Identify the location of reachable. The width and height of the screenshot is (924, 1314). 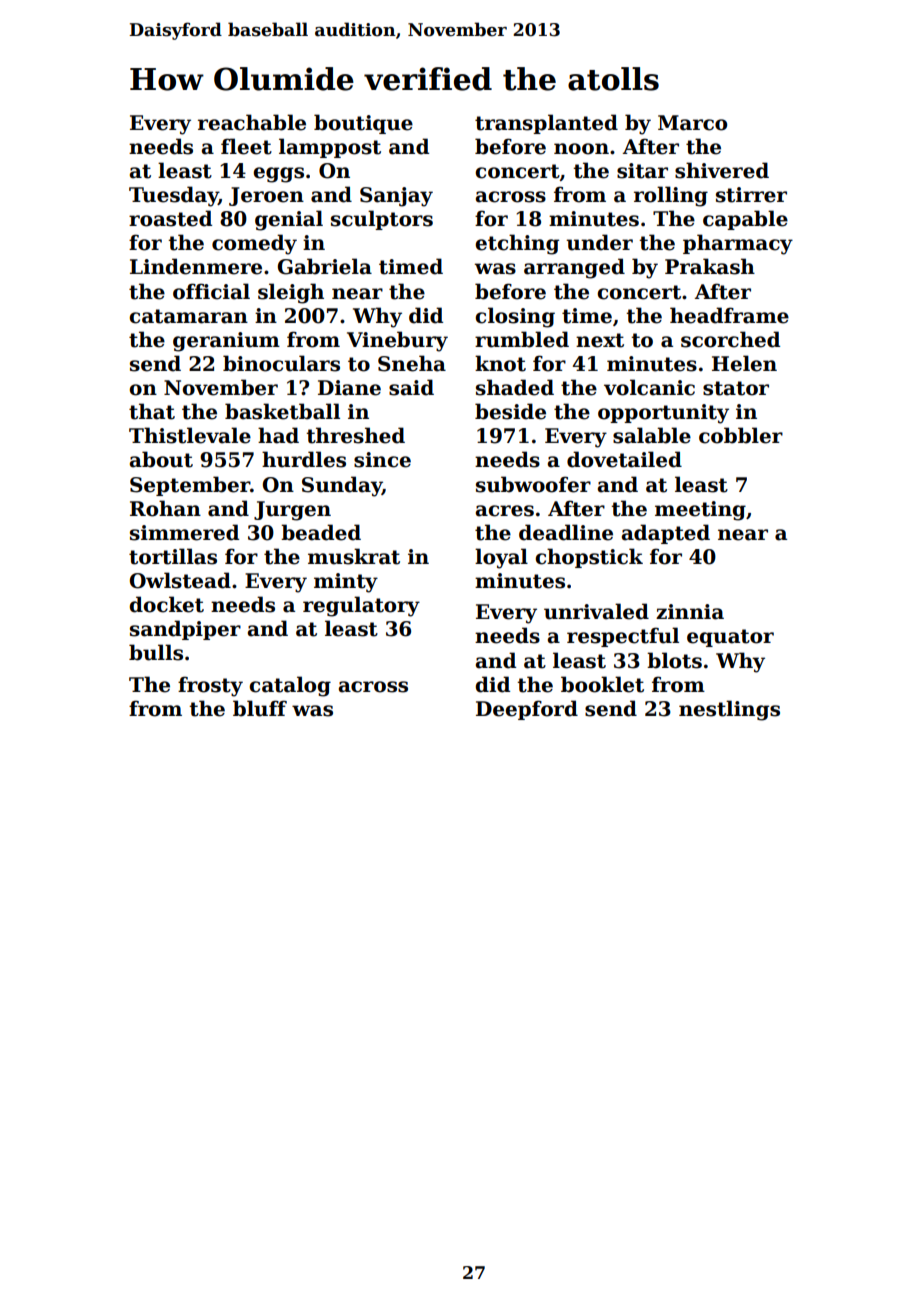
(252, 122).
